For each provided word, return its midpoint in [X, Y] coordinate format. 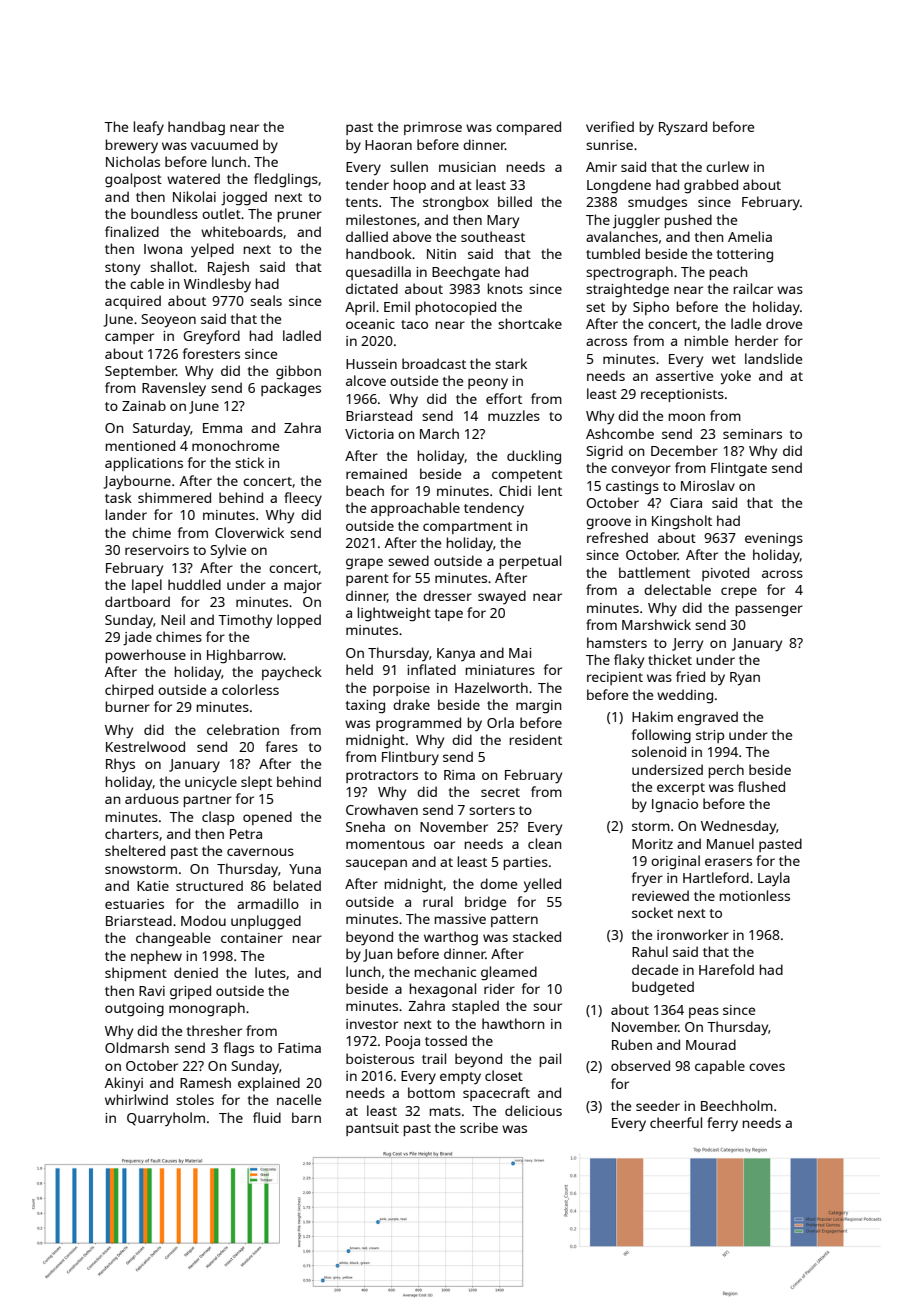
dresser [447, 595]
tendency [494, 509]
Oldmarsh [137, 1047]
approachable [415, 509]
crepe [739, 592]
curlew [727, 166]
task [118, 497]
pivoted [725, 574]
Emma [222, 428]
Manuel [730, 843]
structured [209, 885]
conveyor [641, 471]
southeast [493, 236]
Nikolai [194, 196]
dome [498, 883]
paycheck [292, 673]
